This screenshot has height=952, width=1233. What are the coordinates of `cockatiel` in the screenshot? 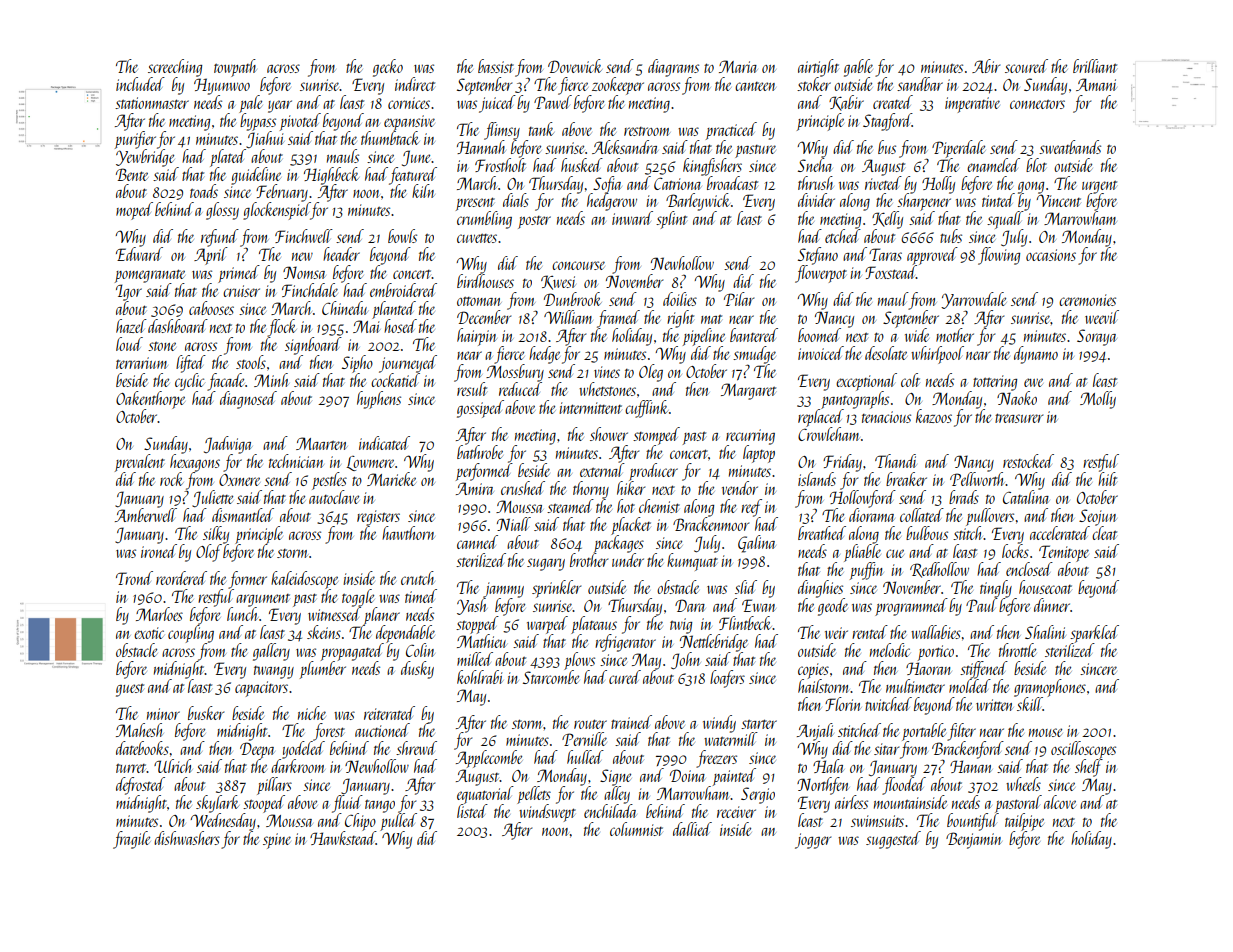 It's located at (395, 380).
